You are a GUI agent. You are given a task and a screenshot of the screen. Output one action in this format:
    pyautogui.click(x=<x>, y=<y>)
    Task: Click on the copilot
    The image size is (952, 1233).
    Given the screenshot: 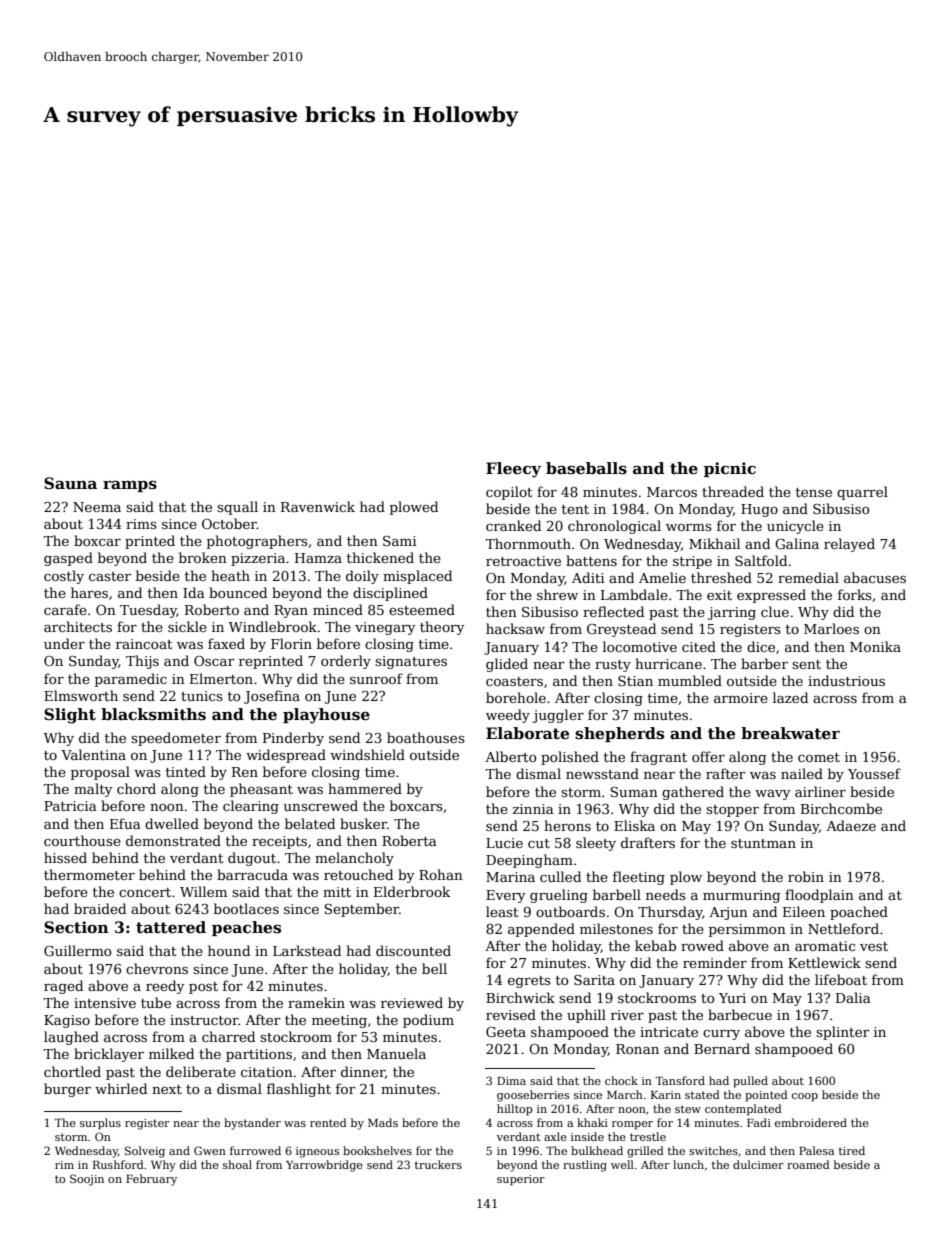 What is the action you would take?
    pyautogui.click(x=509, y=493)
